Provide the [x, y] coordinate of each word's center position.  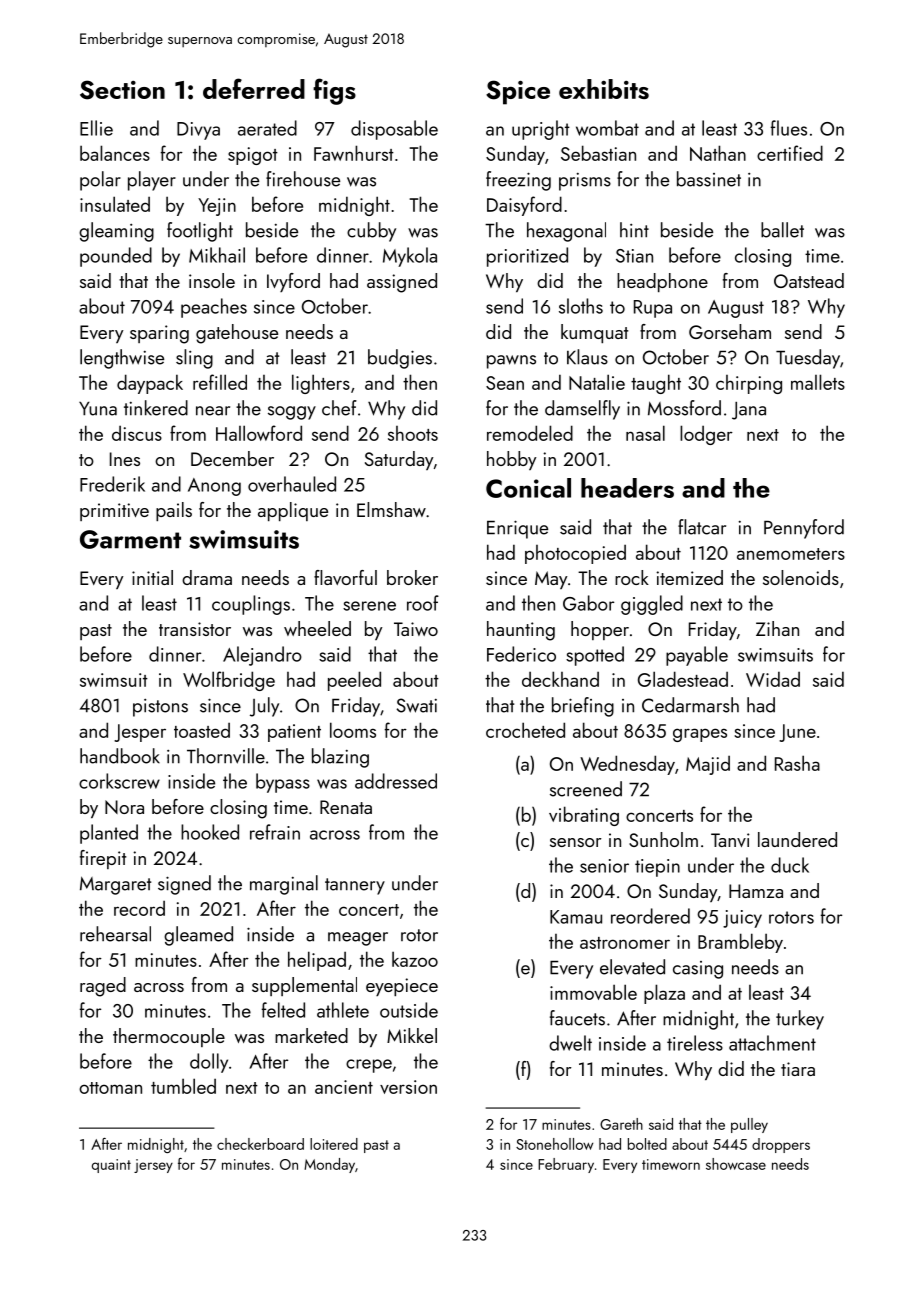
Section [122, 90]
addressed [396, 781]
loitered [334, 1144]
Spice [518, 92]
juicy [742, 919]
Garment [130, 539]
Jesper [140, 733]
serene [369, 606]
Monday [329, 1165]
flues [789, 128]
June [797, 733]
